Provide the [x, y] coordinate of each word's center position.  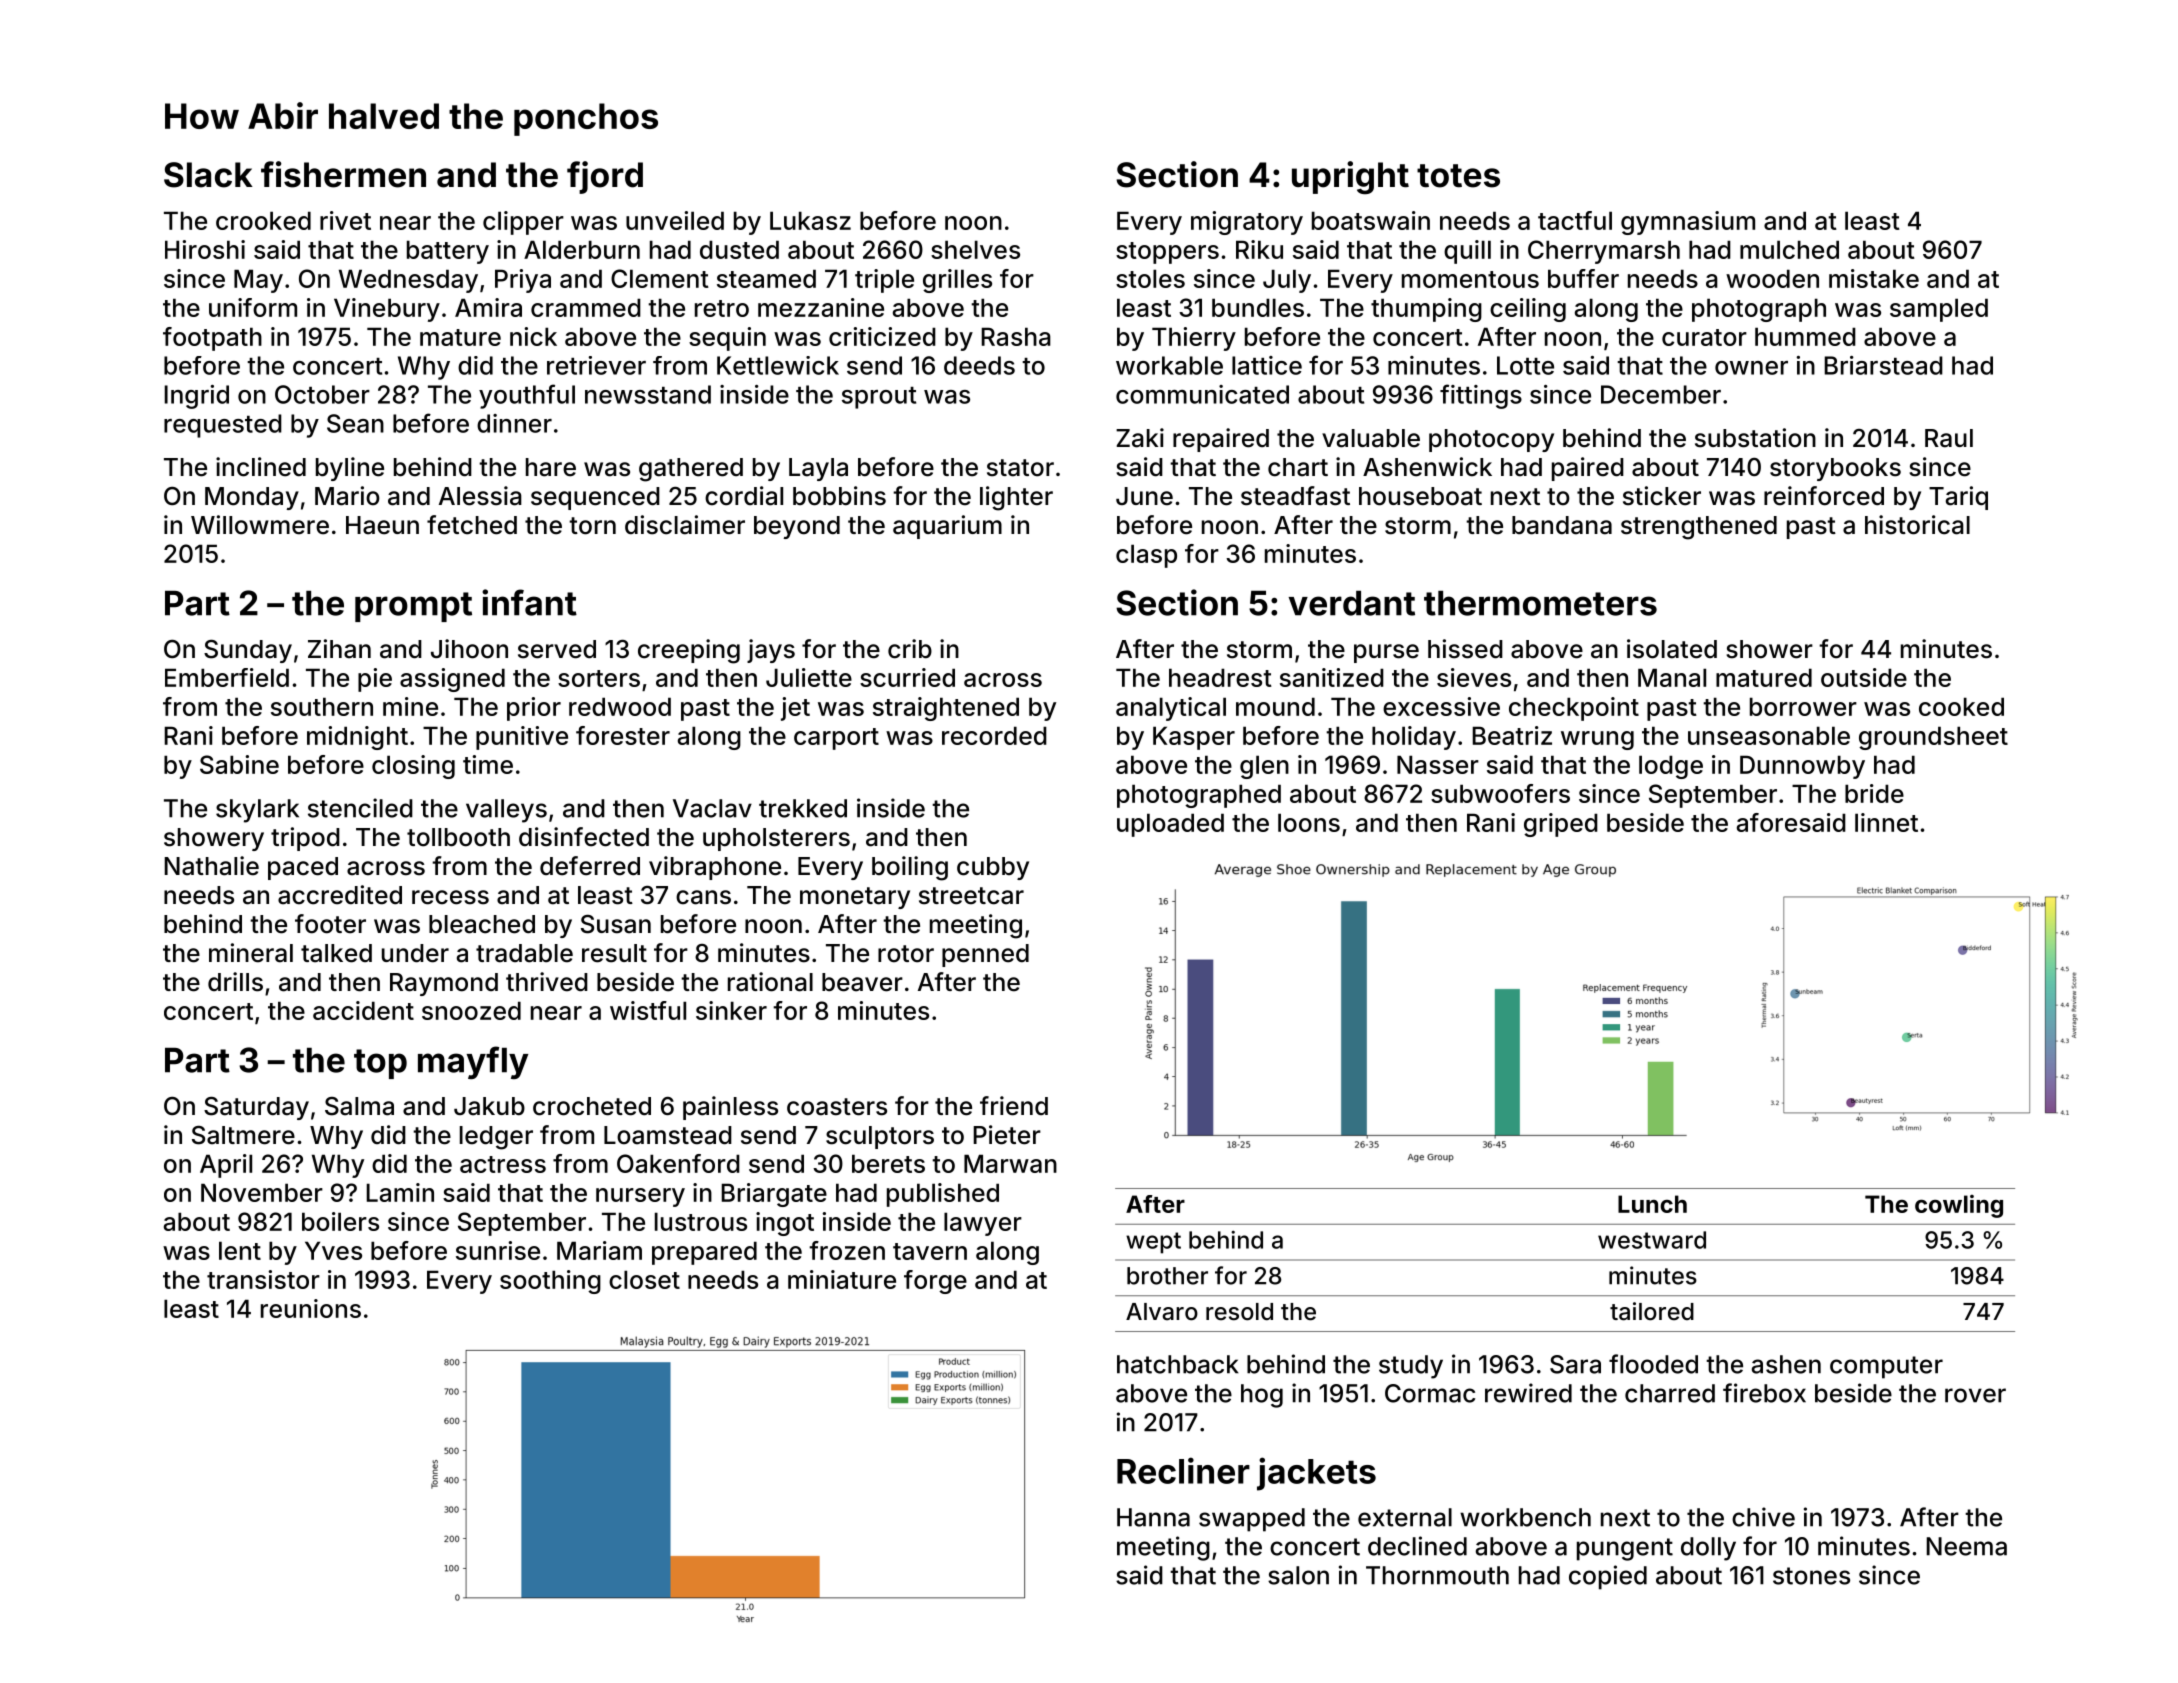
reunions [311, 1308]
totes [1458, 176]
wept [1153, 1243]
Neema [1966, 1546]
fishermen [343, 174]
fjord [605, 177]
